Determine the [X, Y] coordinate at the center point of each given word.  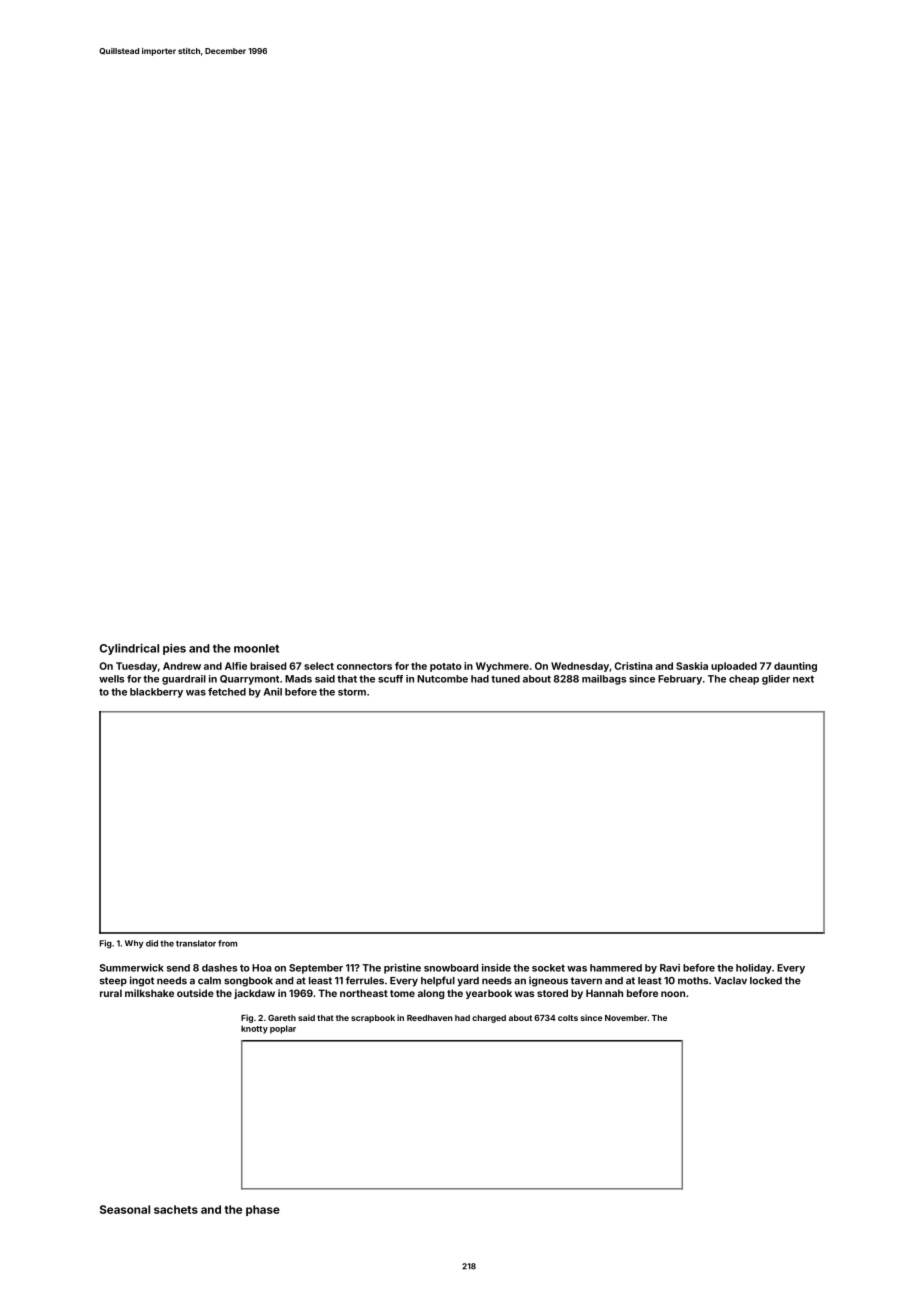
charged [489, 1019]
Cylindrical [129, 649]
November [626, 1018]
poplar [283, 1029]
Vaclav [730, 981]
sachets [176, 1209]
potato [446, 667]
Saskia [692, 666]
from [227, 943]
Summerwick [132, 968]
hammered [616, 968]
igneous [548, 981]
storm [352, 692]
